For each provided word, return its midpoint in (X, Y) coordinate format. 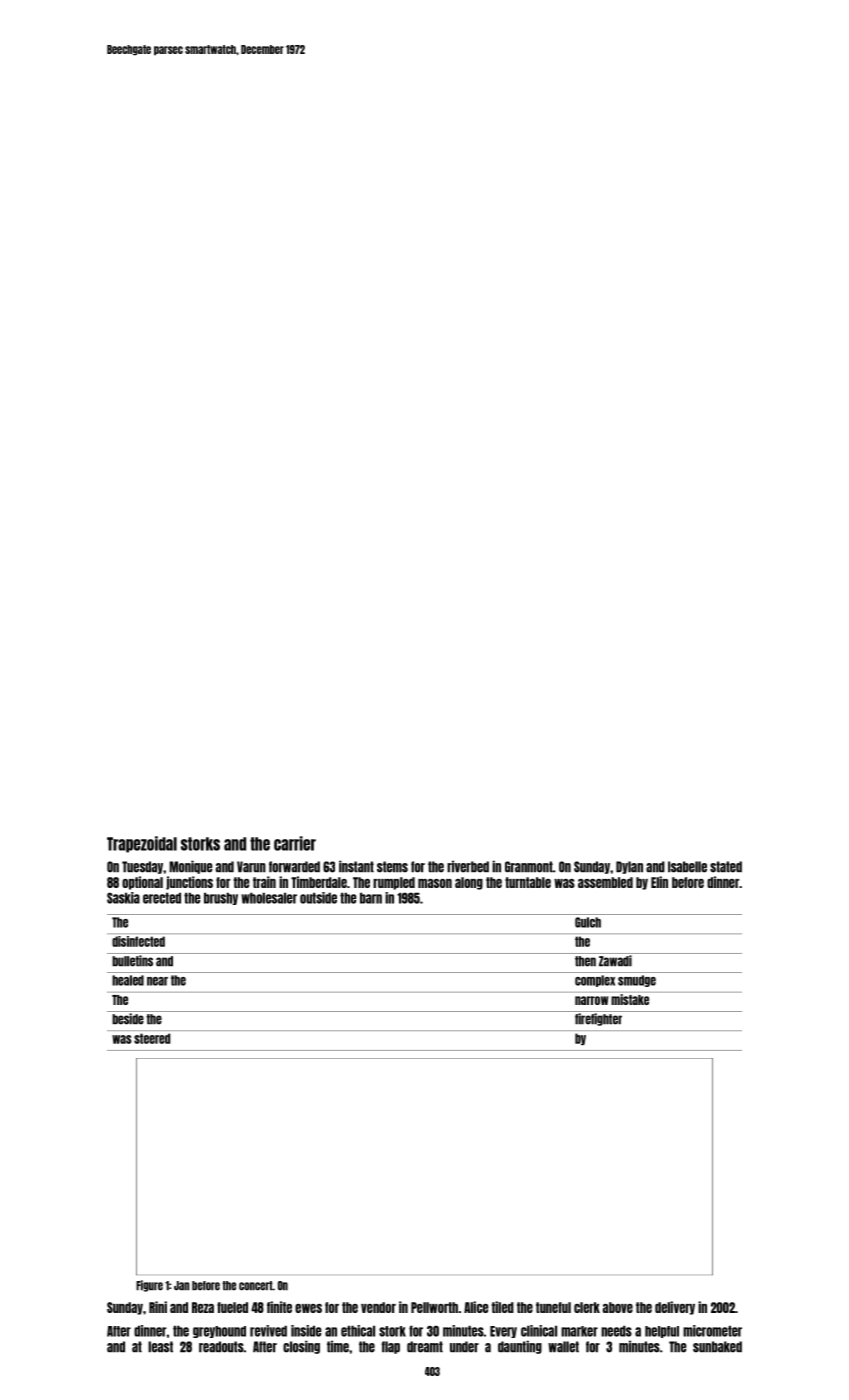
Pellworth (434, 1307)
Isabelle (687, 867)
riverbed (468, 866)
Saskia (123, 898)
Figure (149, 1286)
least (160, 1347)
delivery (675, 1308)
